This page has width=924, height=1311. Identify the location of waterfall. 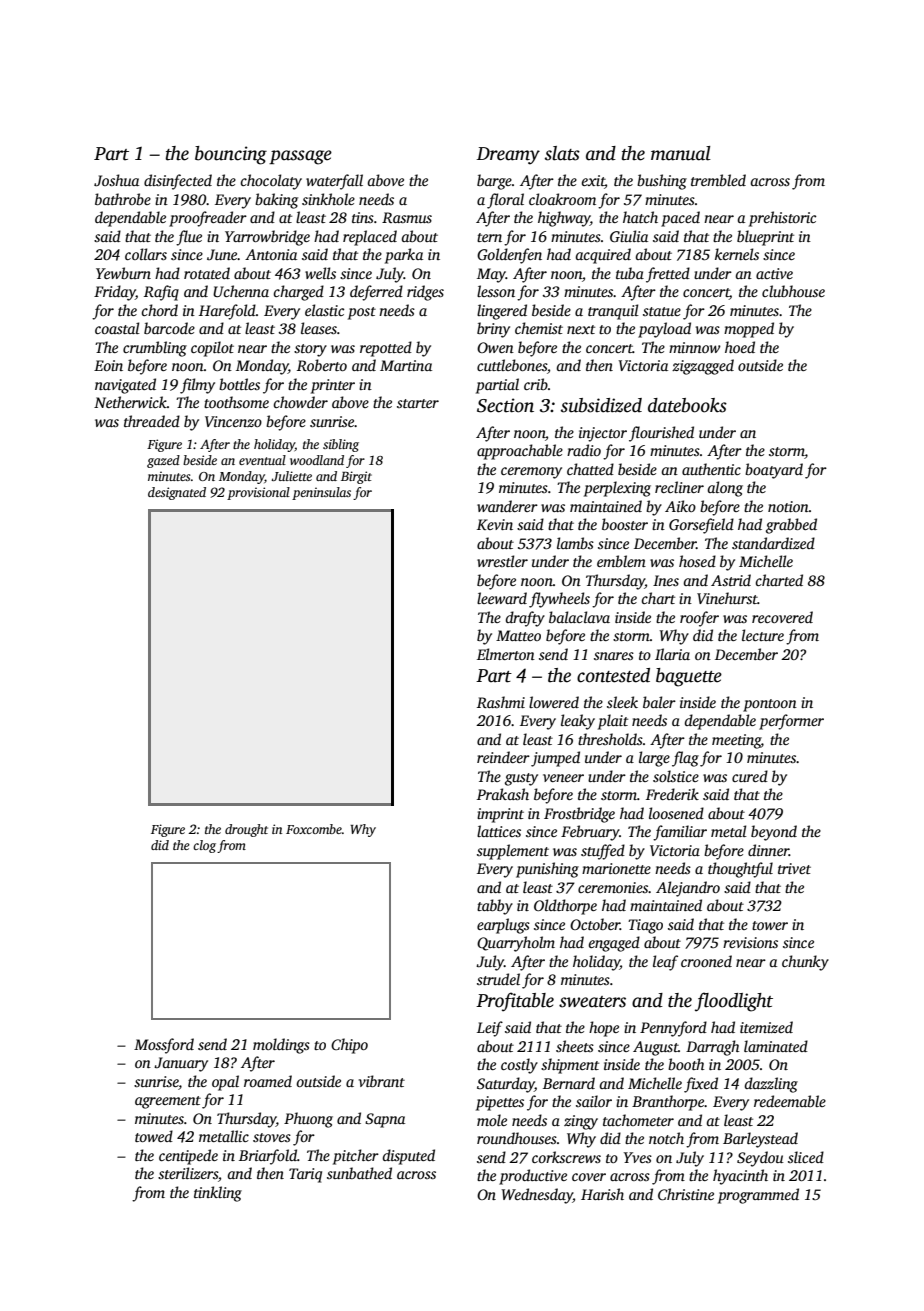
(334, 182).
